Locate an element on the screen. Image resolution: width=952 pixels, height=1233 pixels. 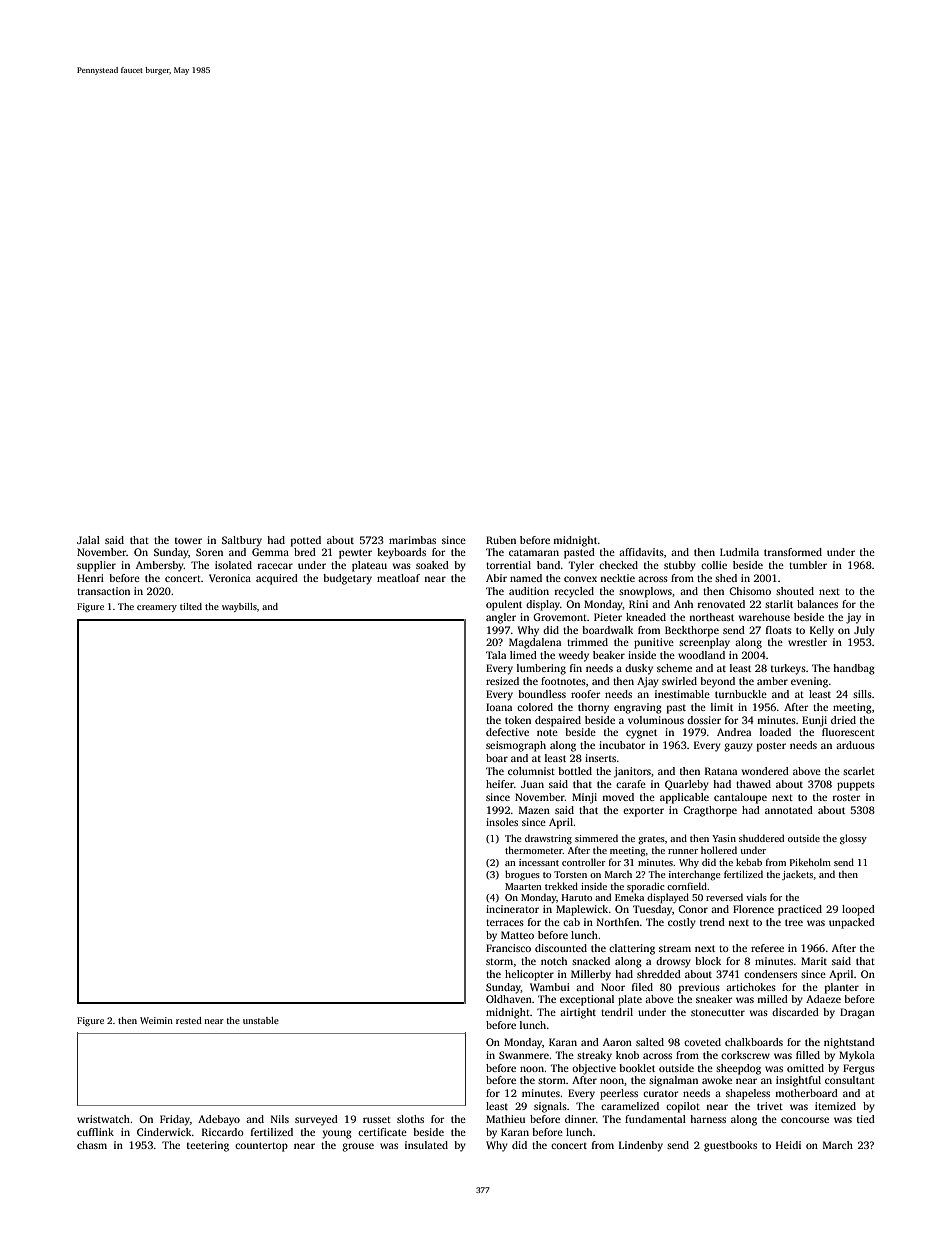
gauzy is located at coordinates (738, 747).
